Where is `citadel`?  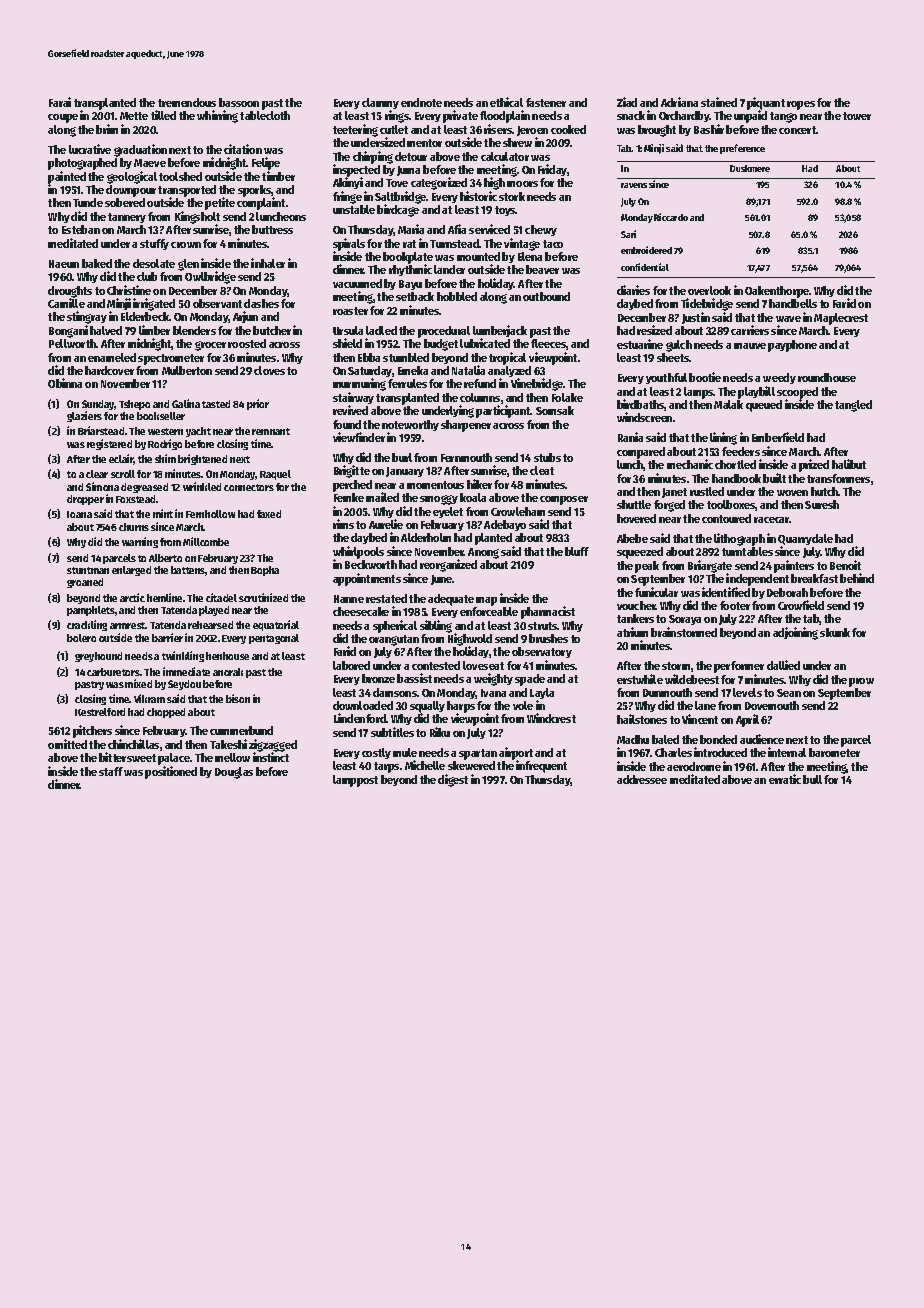 citadel is located at coordinates (221, 597).
